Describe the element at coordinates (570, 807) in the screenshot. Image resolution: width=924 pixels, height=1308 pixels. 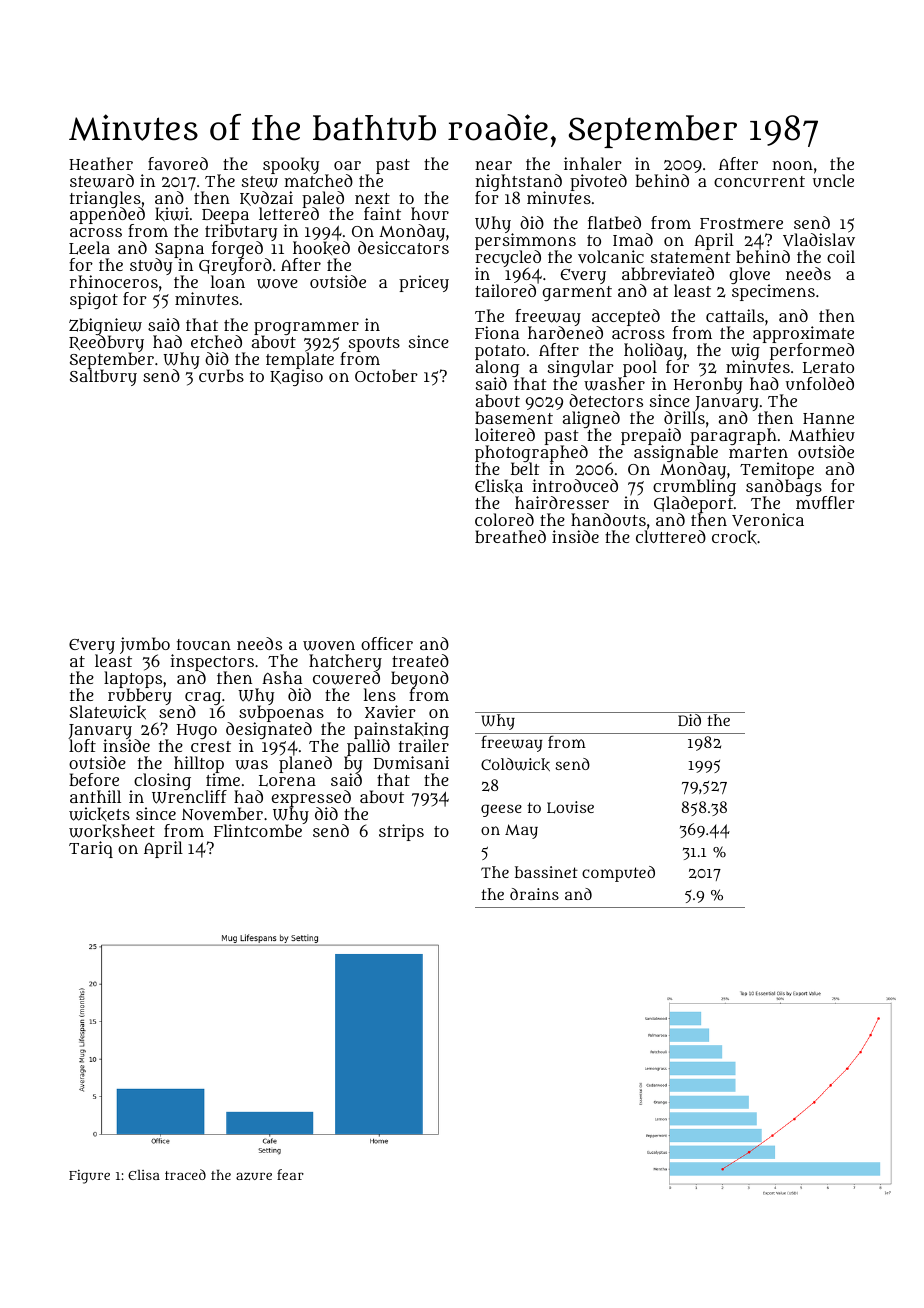
I see `Louise` at that location.
